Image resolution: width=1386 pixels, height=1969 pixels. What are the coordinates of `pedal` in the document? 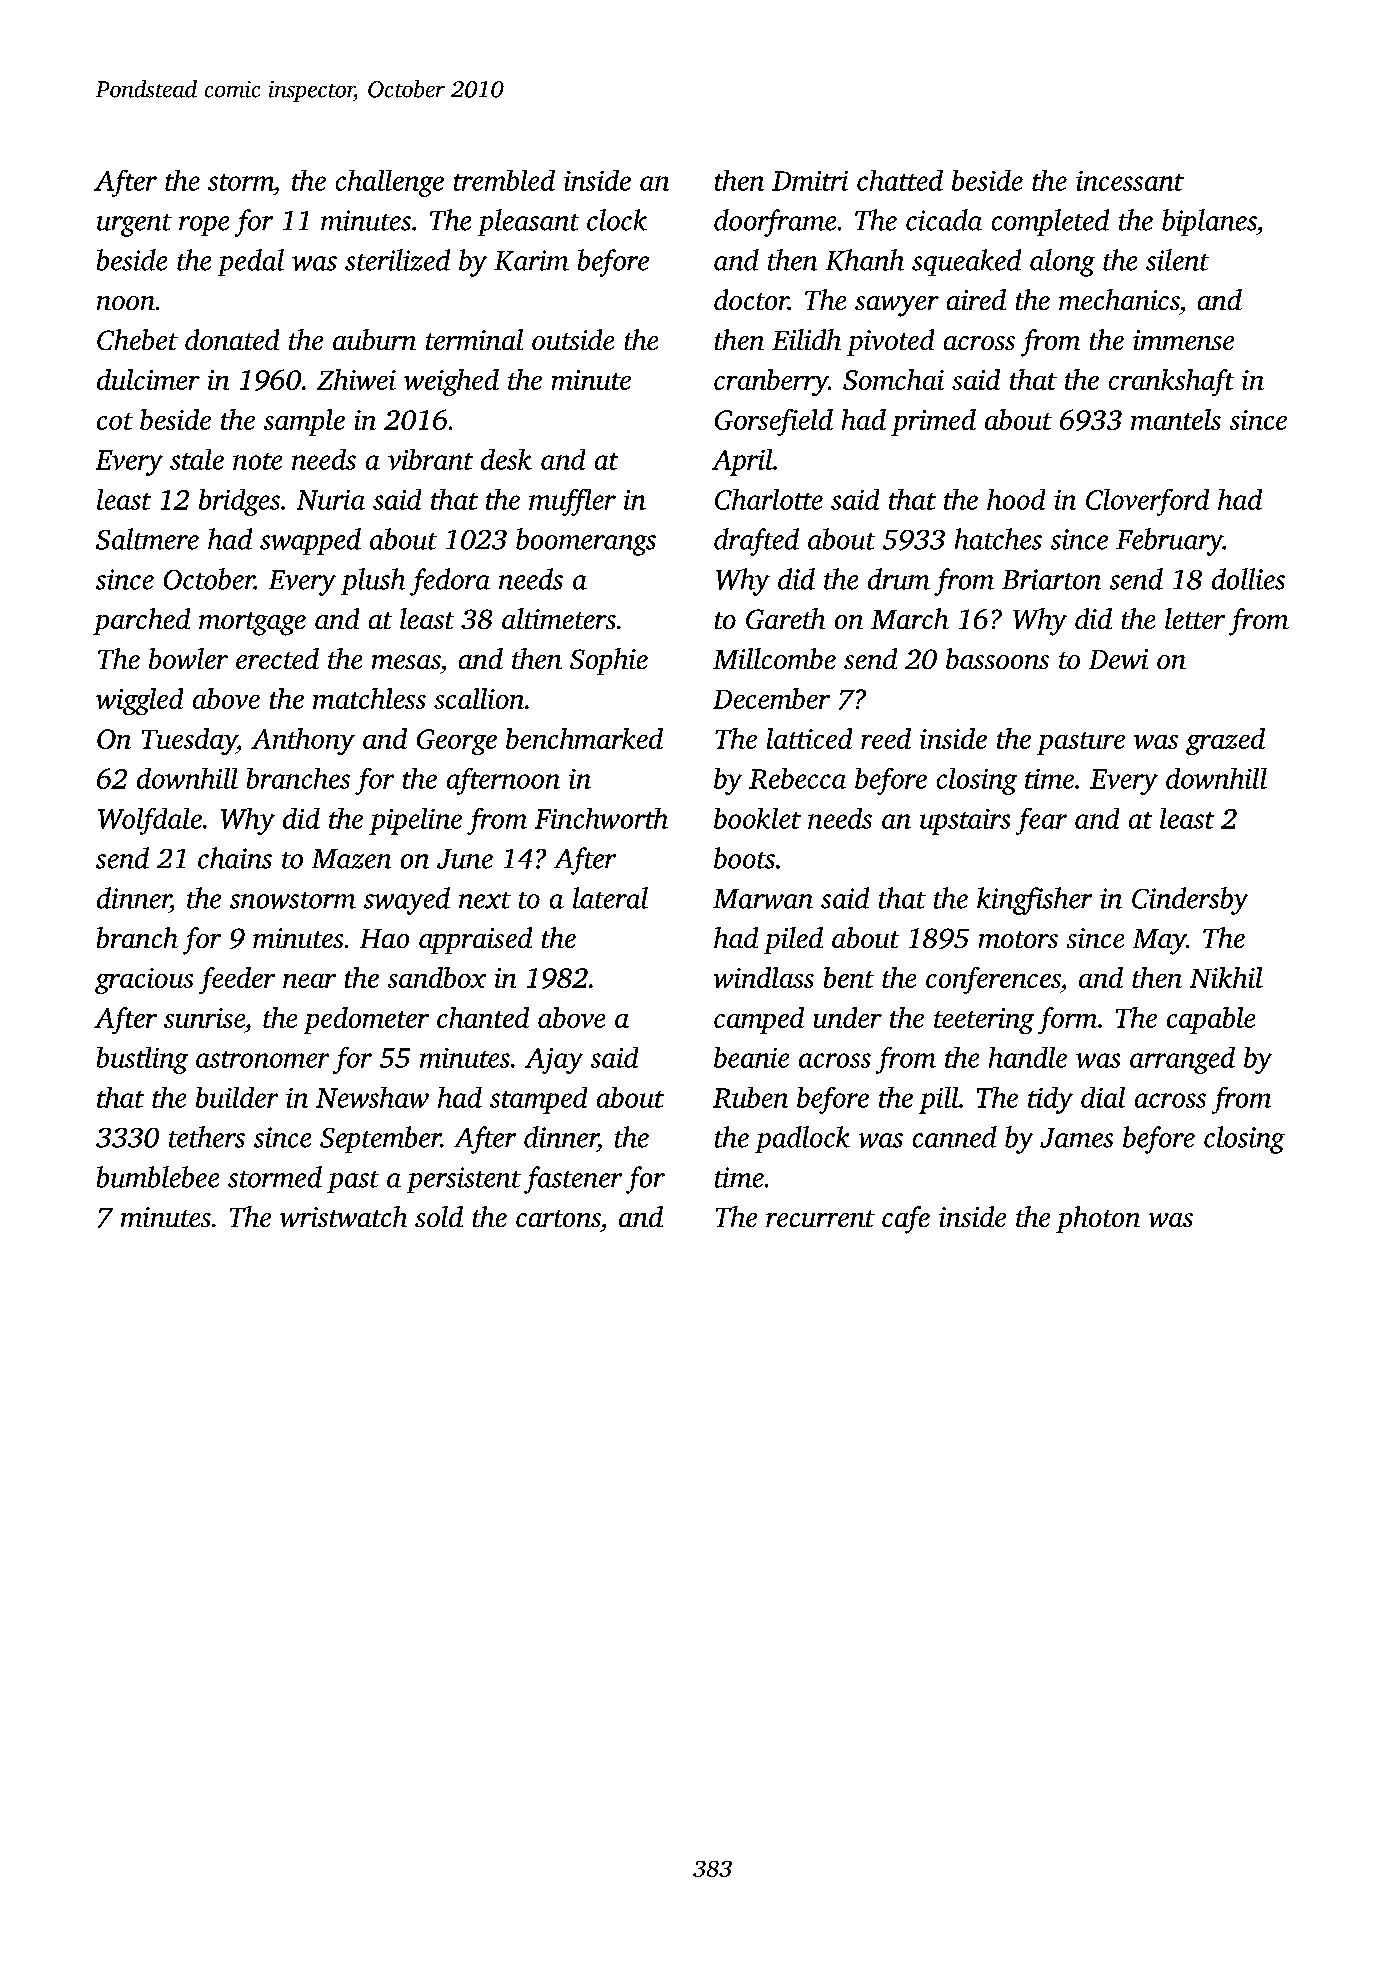 It's located at (251, 262).
